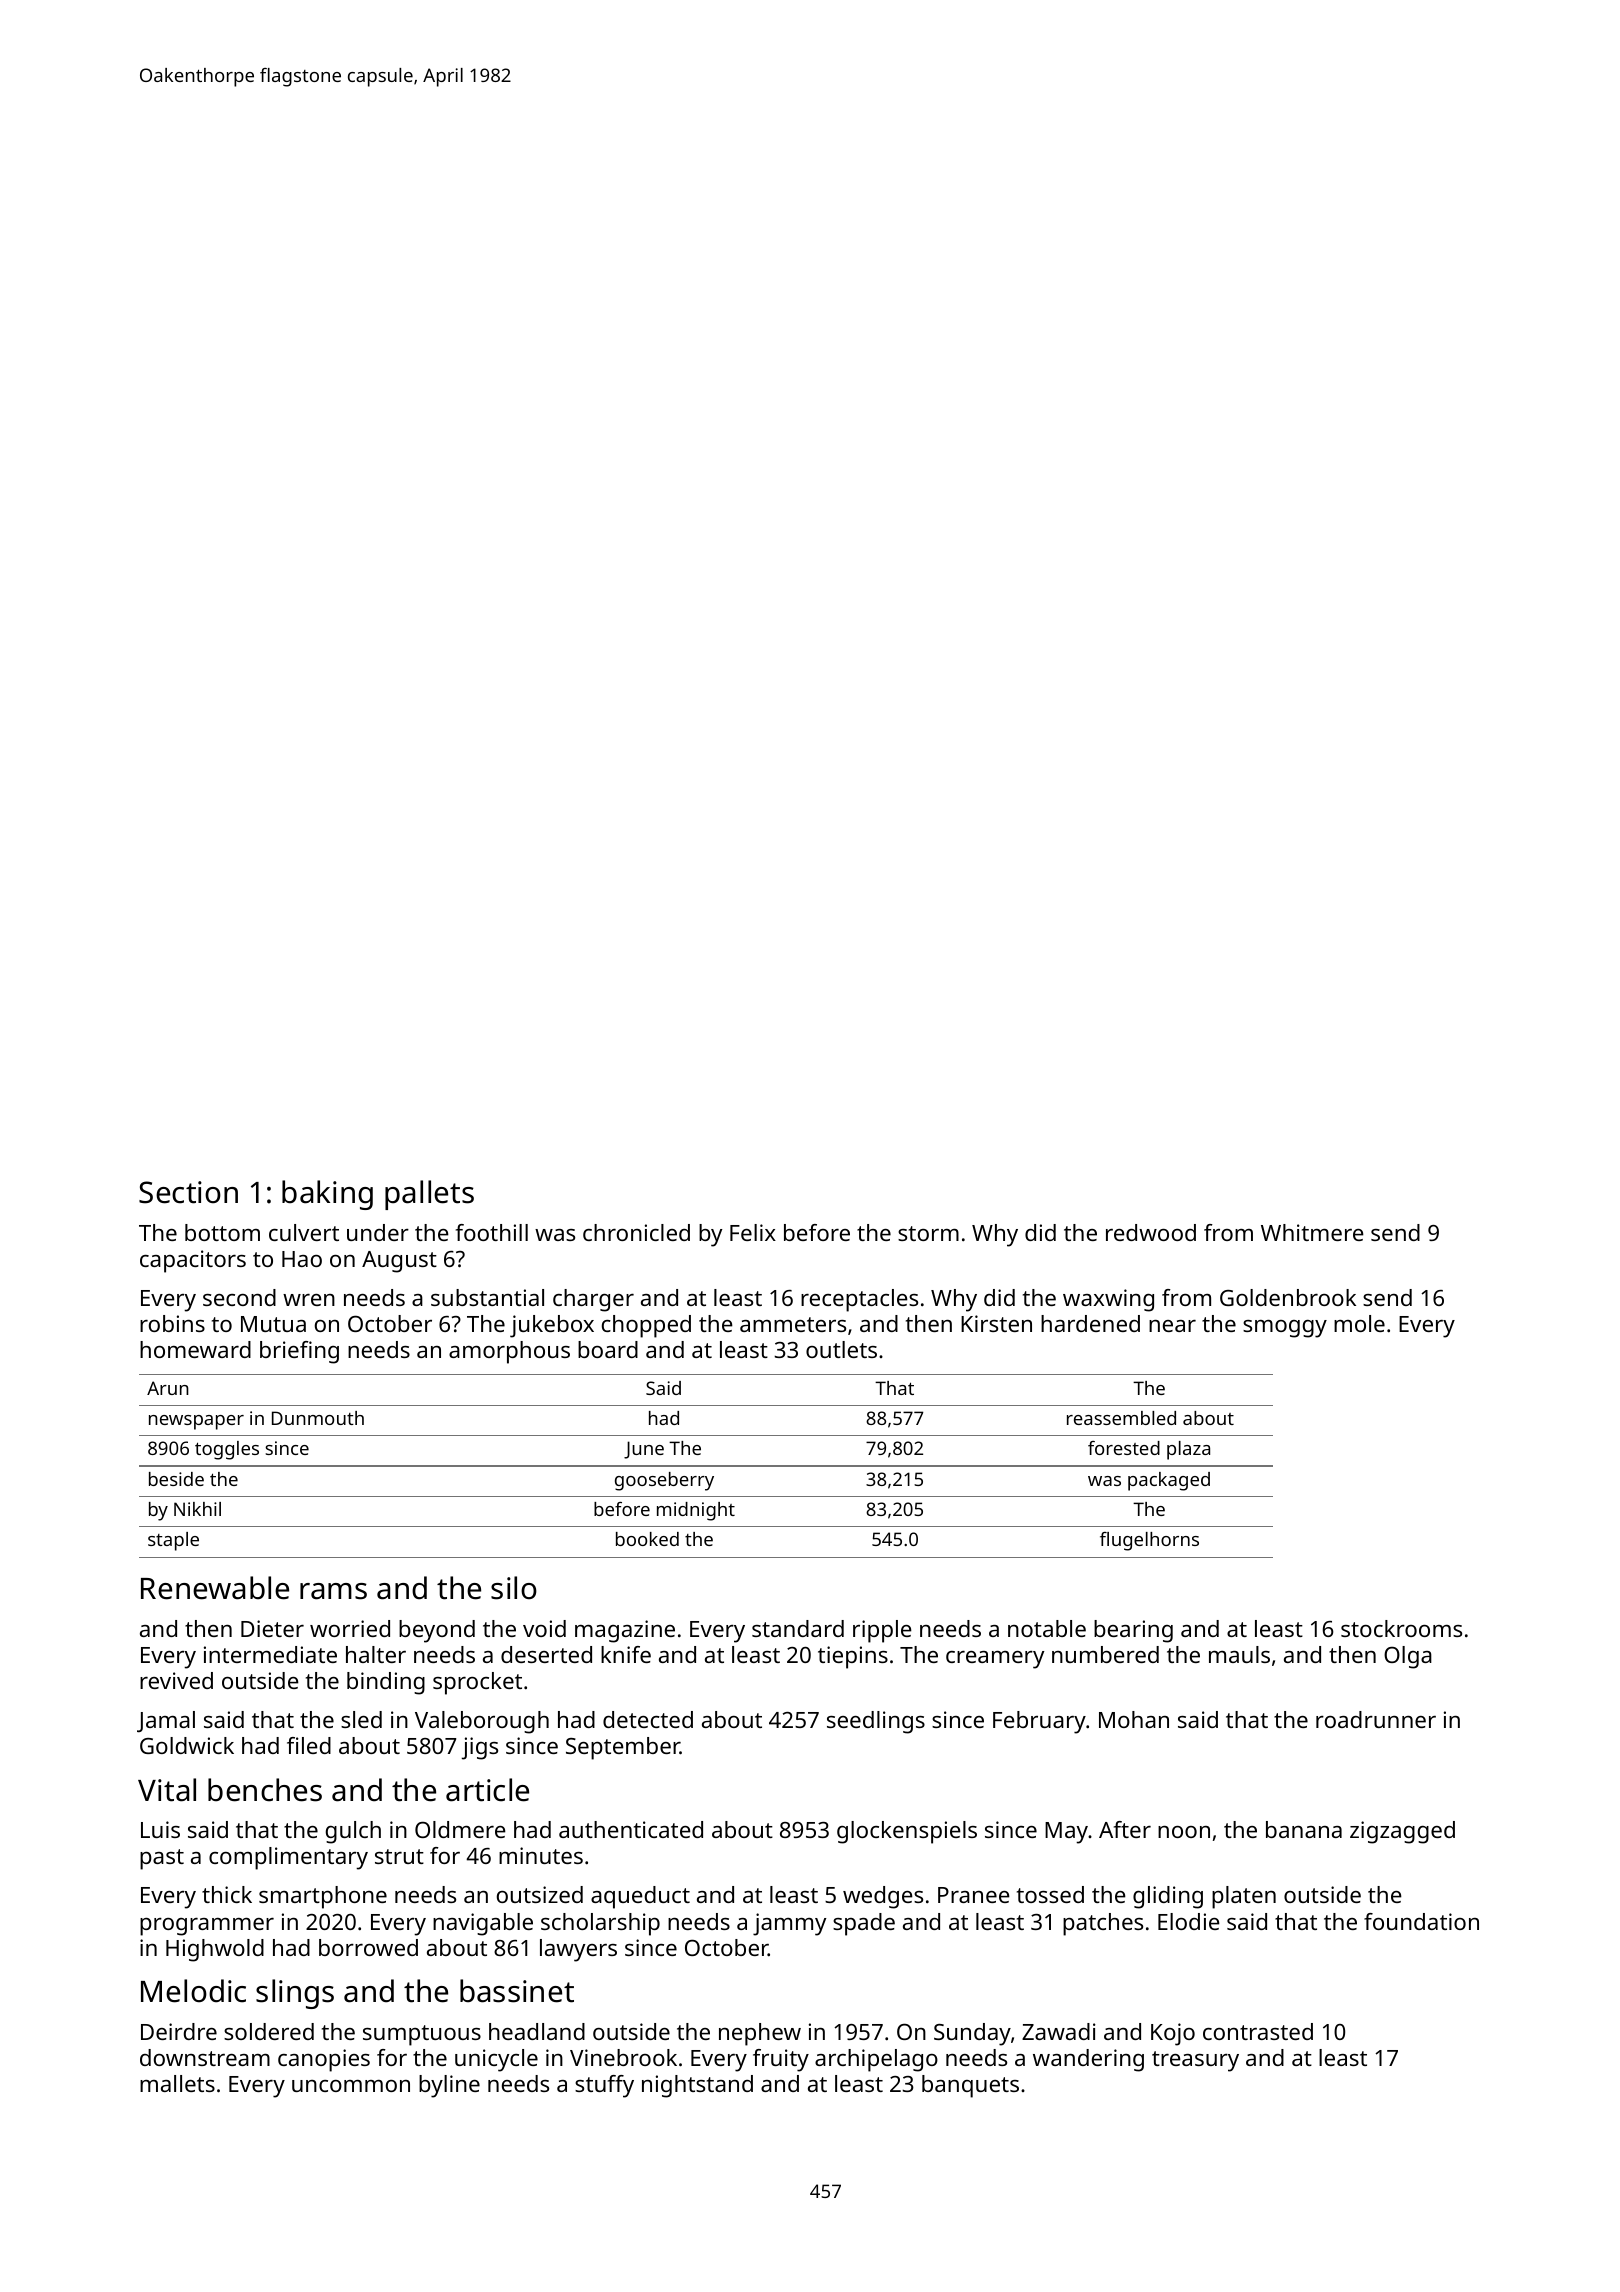 The width and height of the screenshot is (1620, 2292). Describe the element at coordinates (188, 1192) in the screenshot. I see `Section` at that location.
